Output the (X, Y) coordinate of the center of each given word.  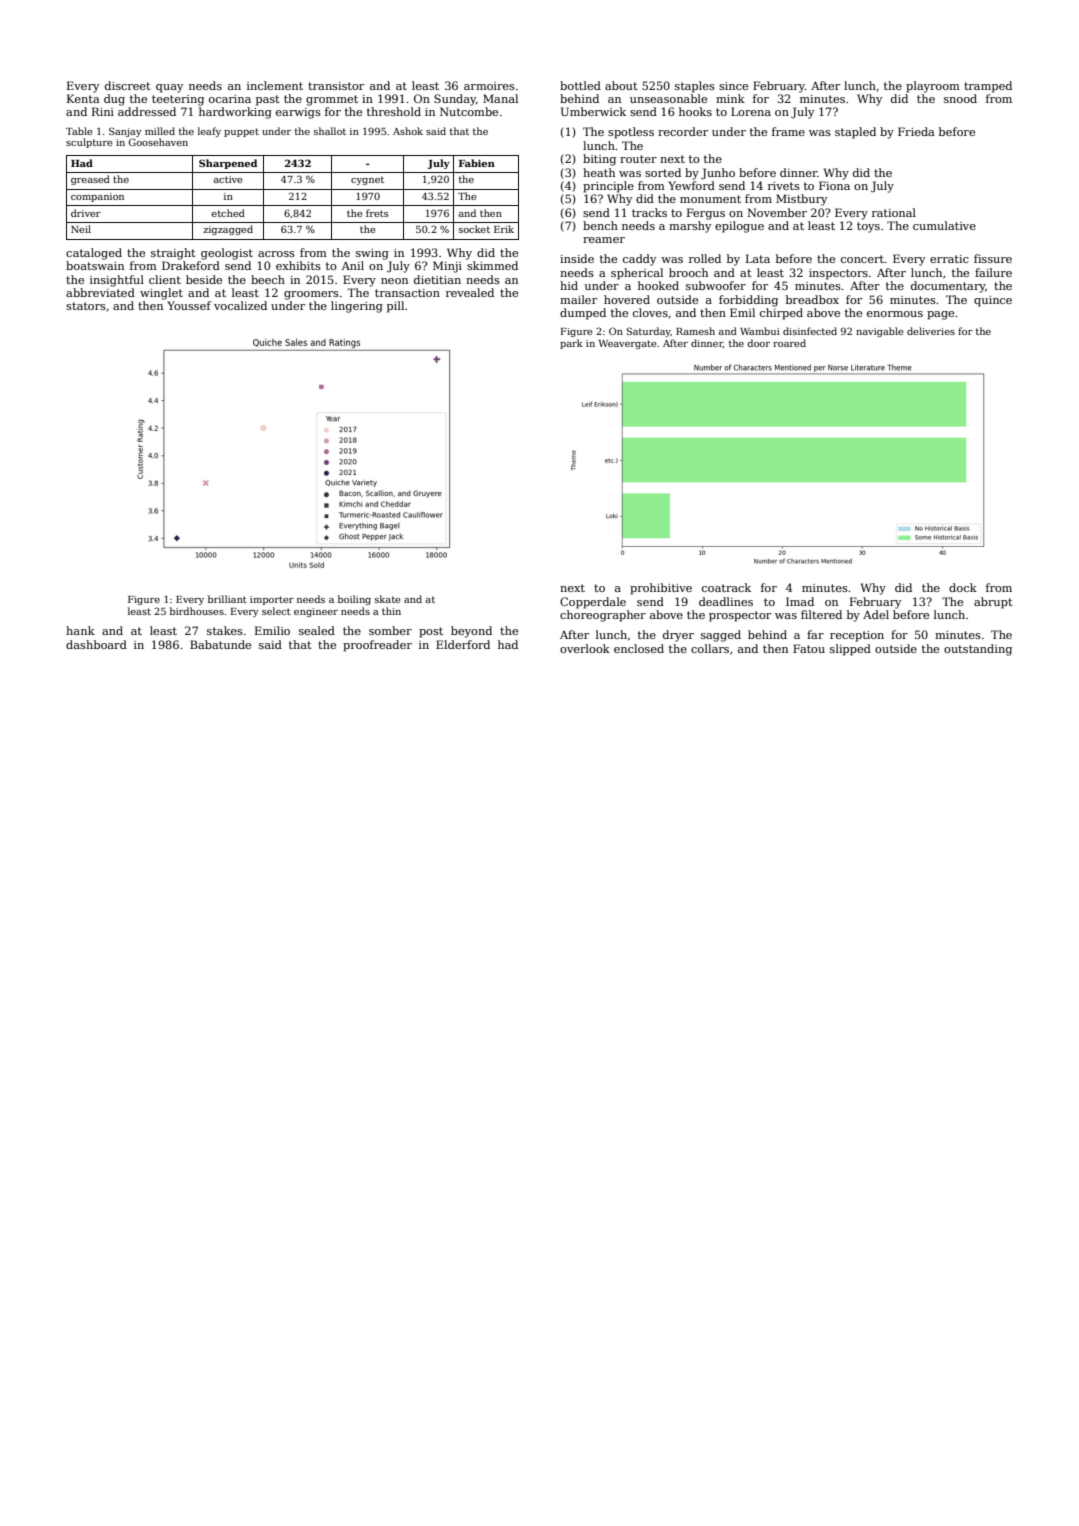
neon (394, 281)
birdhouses (197, 611)
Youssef (189, 305)
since (733, 86)
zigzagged (228, 230)
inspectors (838, 274)
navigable (879, 332)
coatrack (726, 587)
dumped (583, 314)
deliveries (931, 331)
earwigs (298, 113)
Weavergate (627, 344)
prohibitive (661, 589)
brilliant (227, 599)
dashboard (96, 644)
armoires (489, 86)
